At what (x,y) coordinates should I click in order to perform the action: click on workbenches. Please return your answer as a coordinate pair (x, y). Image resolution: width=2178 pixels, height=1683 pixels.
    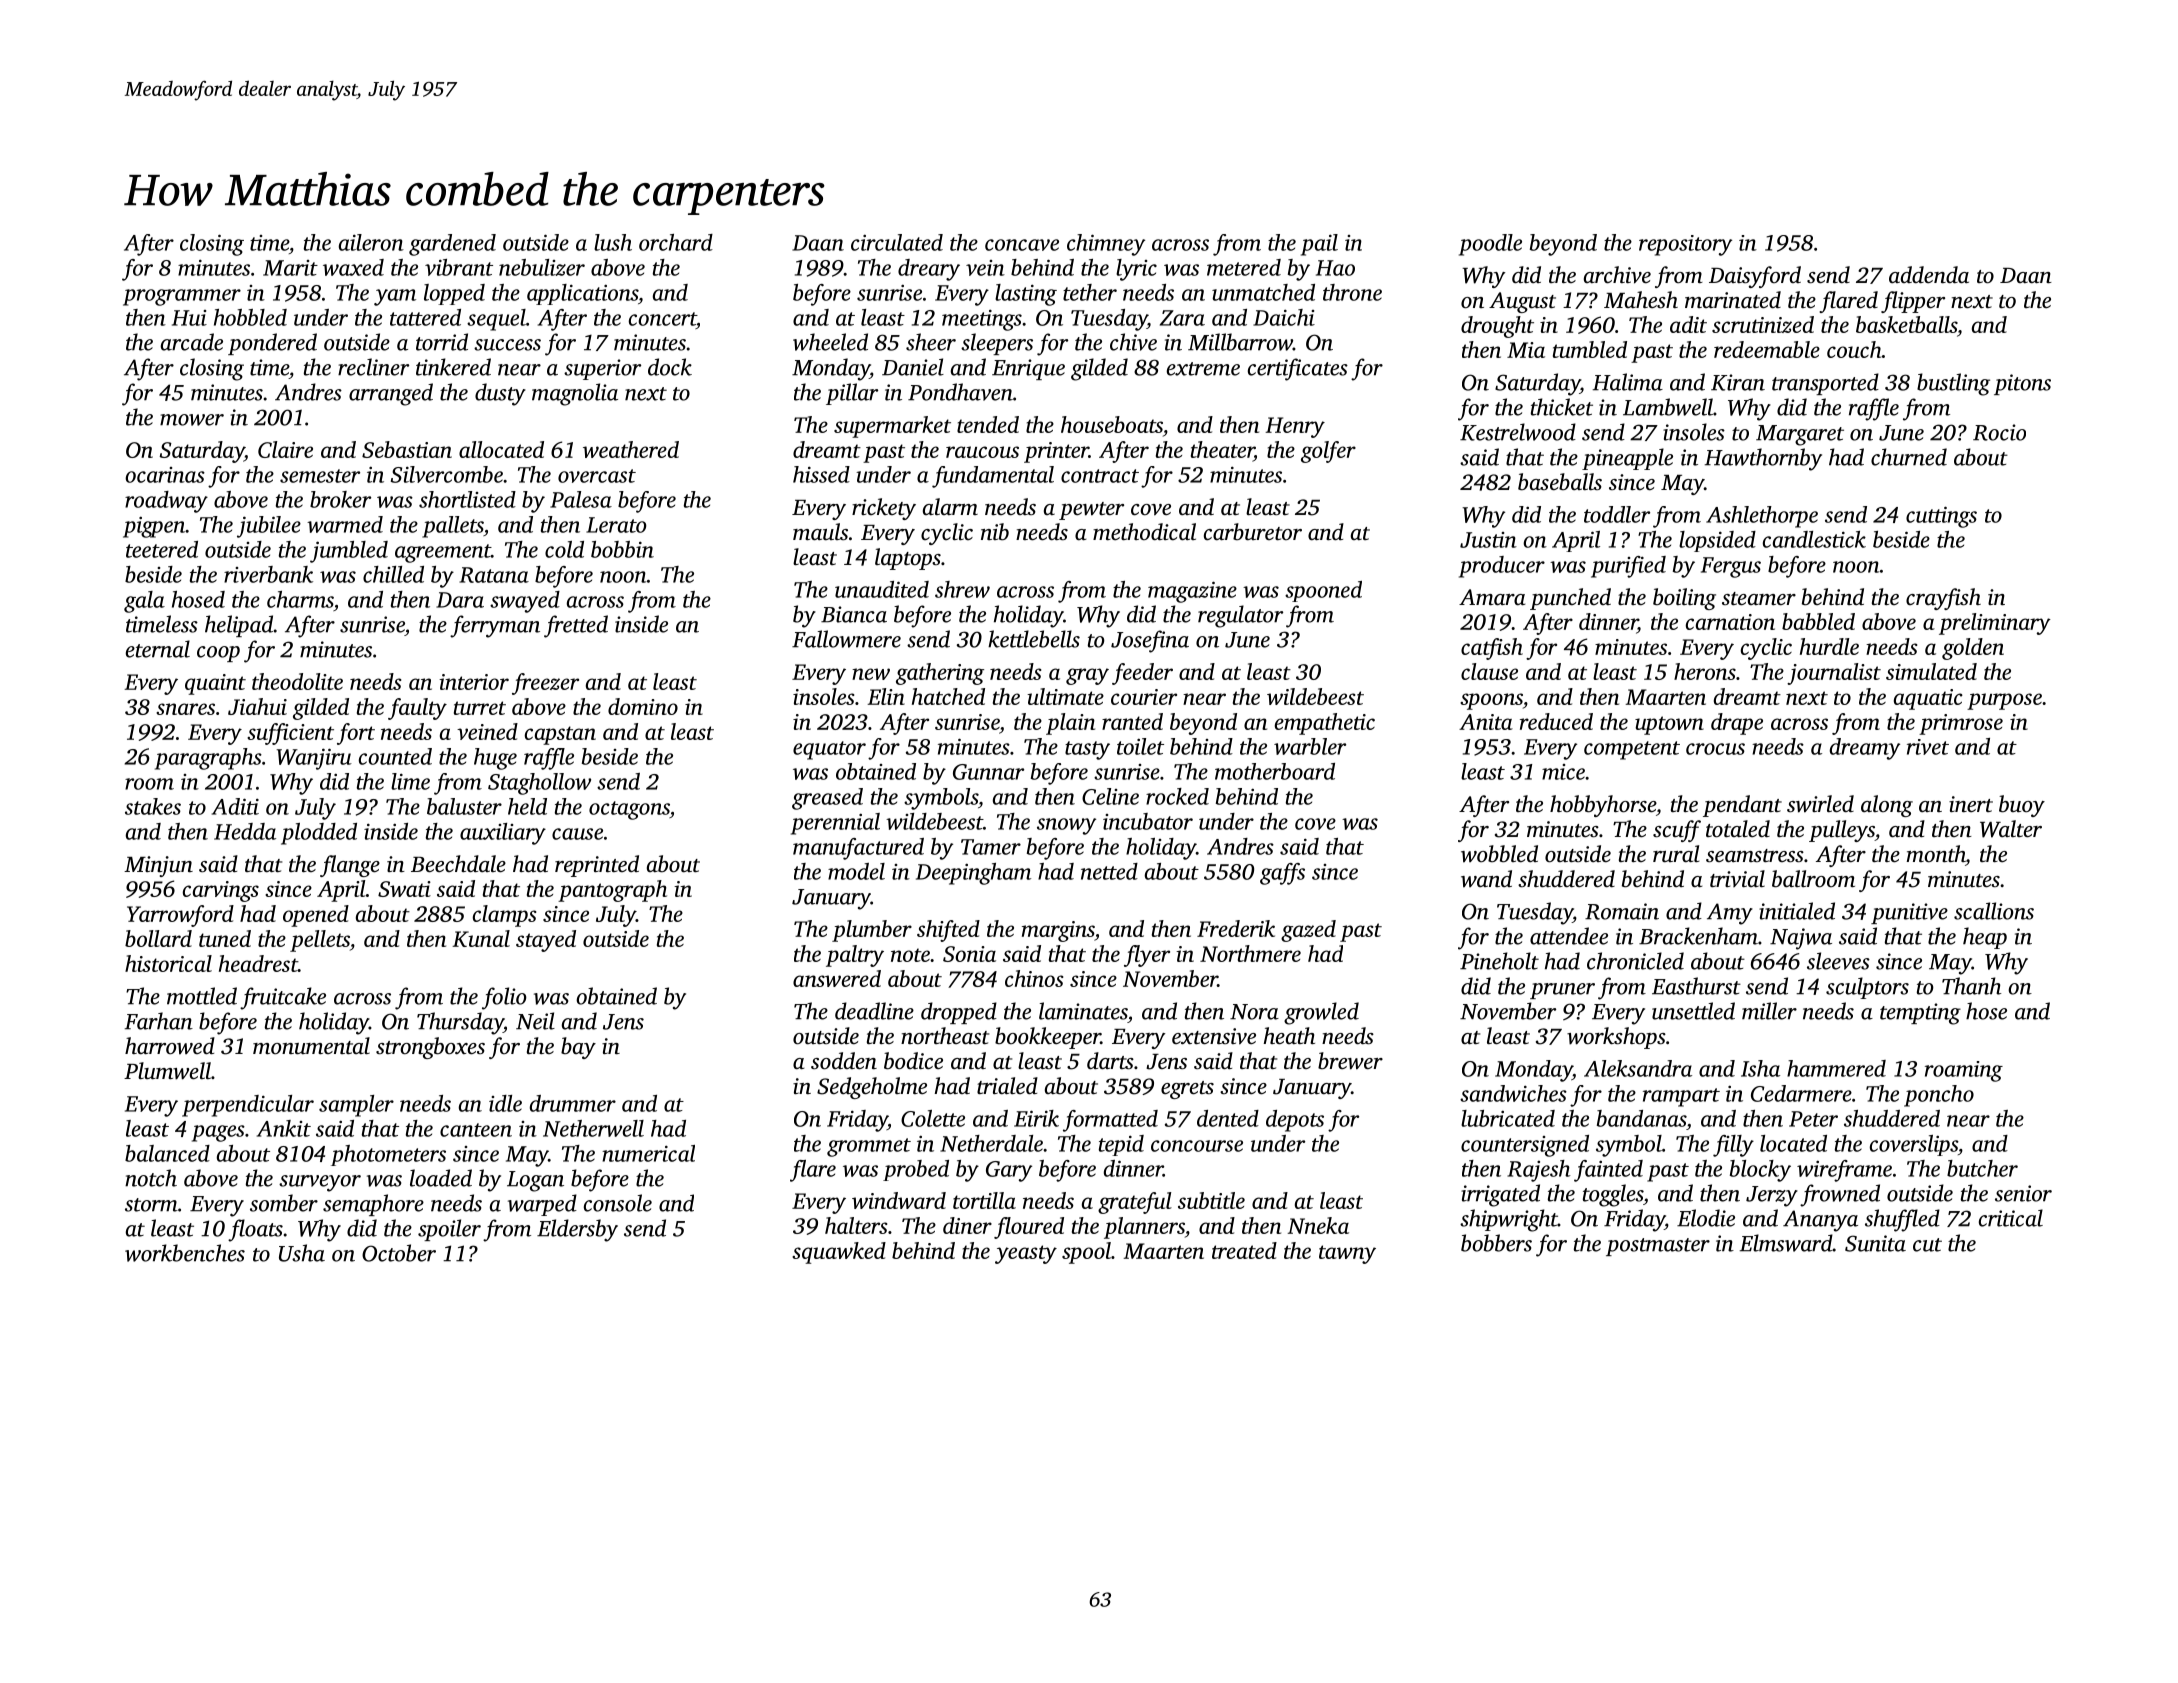
    Looking at the image, I should click on (185, 1253).
